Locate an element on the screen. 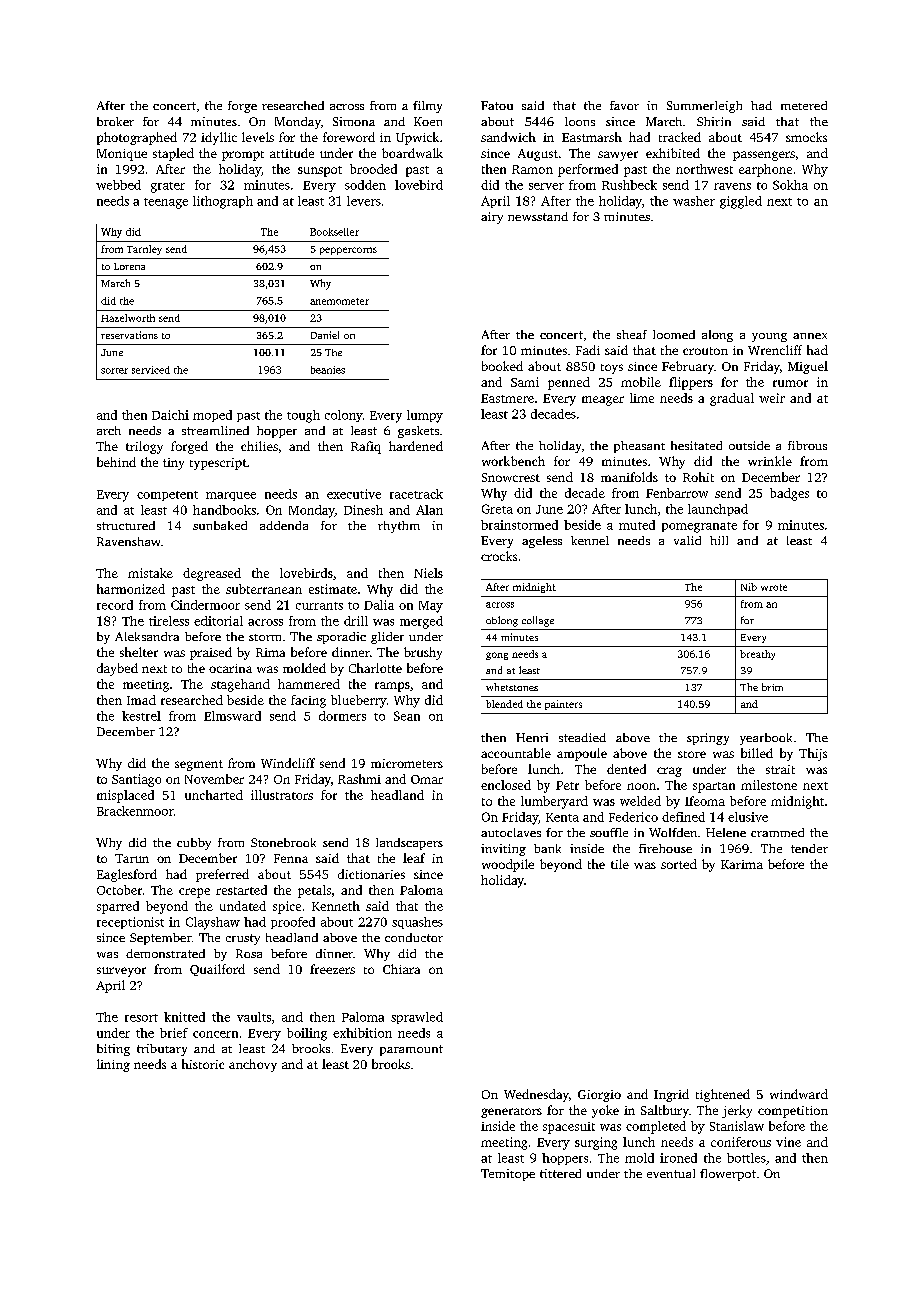 Image resolution: width=924 pixels, height=1308 pixels. Temitope is located at coordinates (508, 1175).
